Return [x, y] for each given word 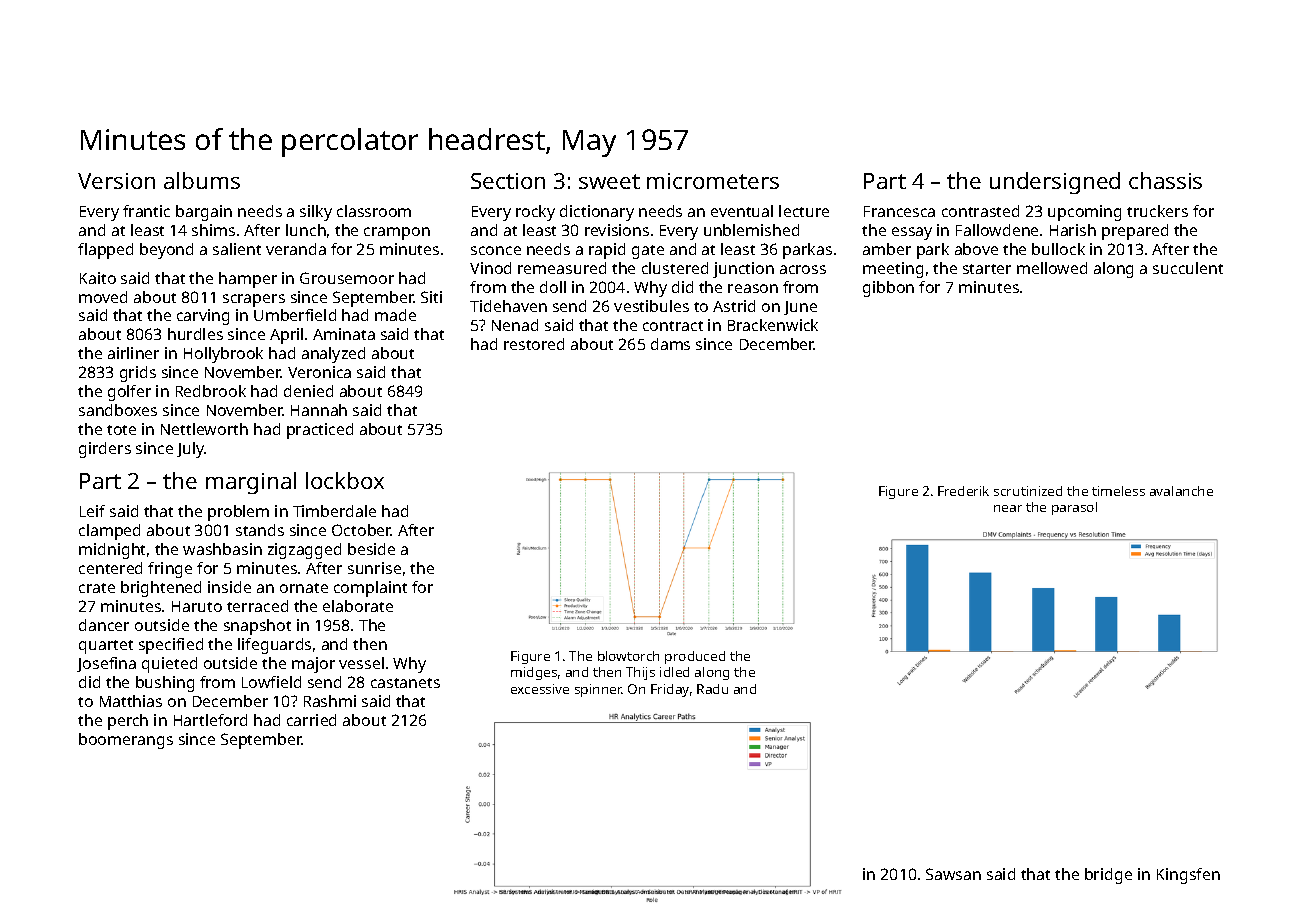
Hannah [319, 410]
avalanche [1181, 491]
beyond [166, 251]
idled [674, 672]
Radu [712, 689]
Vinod [490, 268]
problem [238, 513]
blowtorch [628, 656]
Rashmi [330, 701]
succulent [1188, 268]
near [1008, 508]
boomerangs [126, 741]
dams [670, 344]
